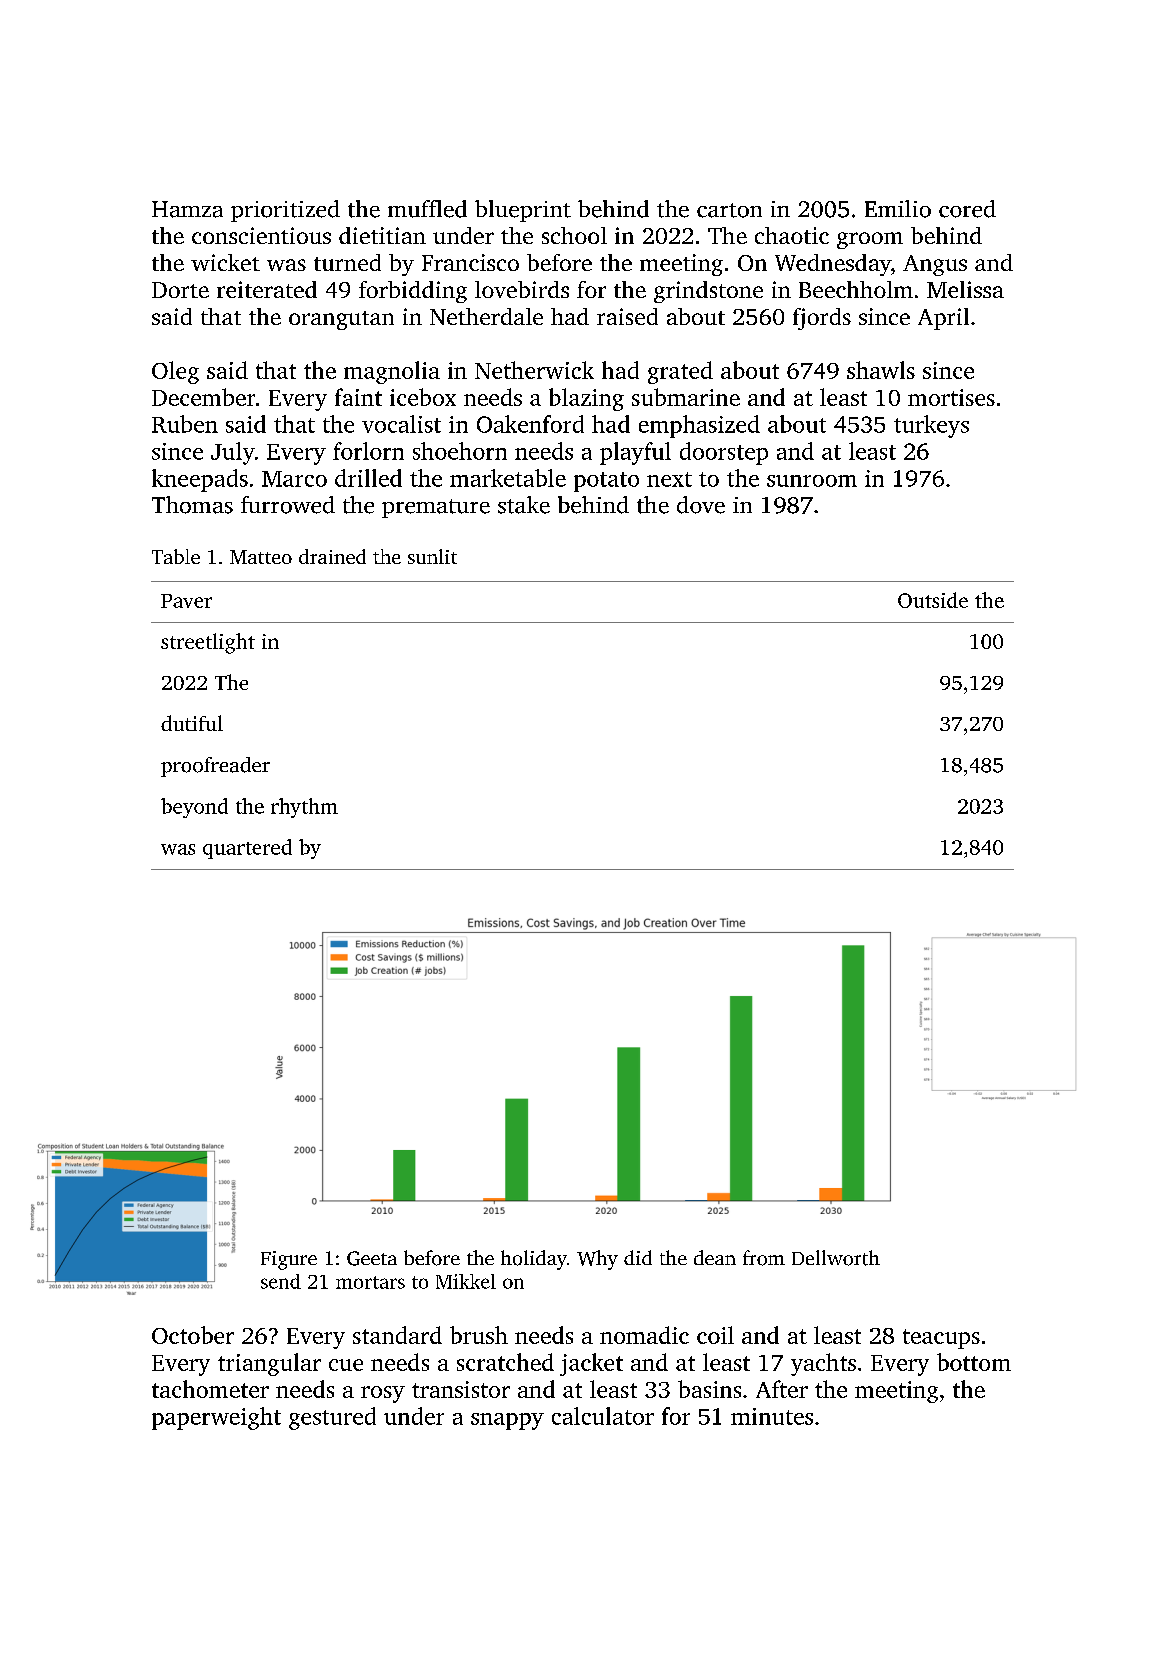 The height and width of the screenshot is (1654, 1165). What do you see at coordinates (289, 1260) in the screenshot?
I see `Figure` at bounding box center [289, 1260].
